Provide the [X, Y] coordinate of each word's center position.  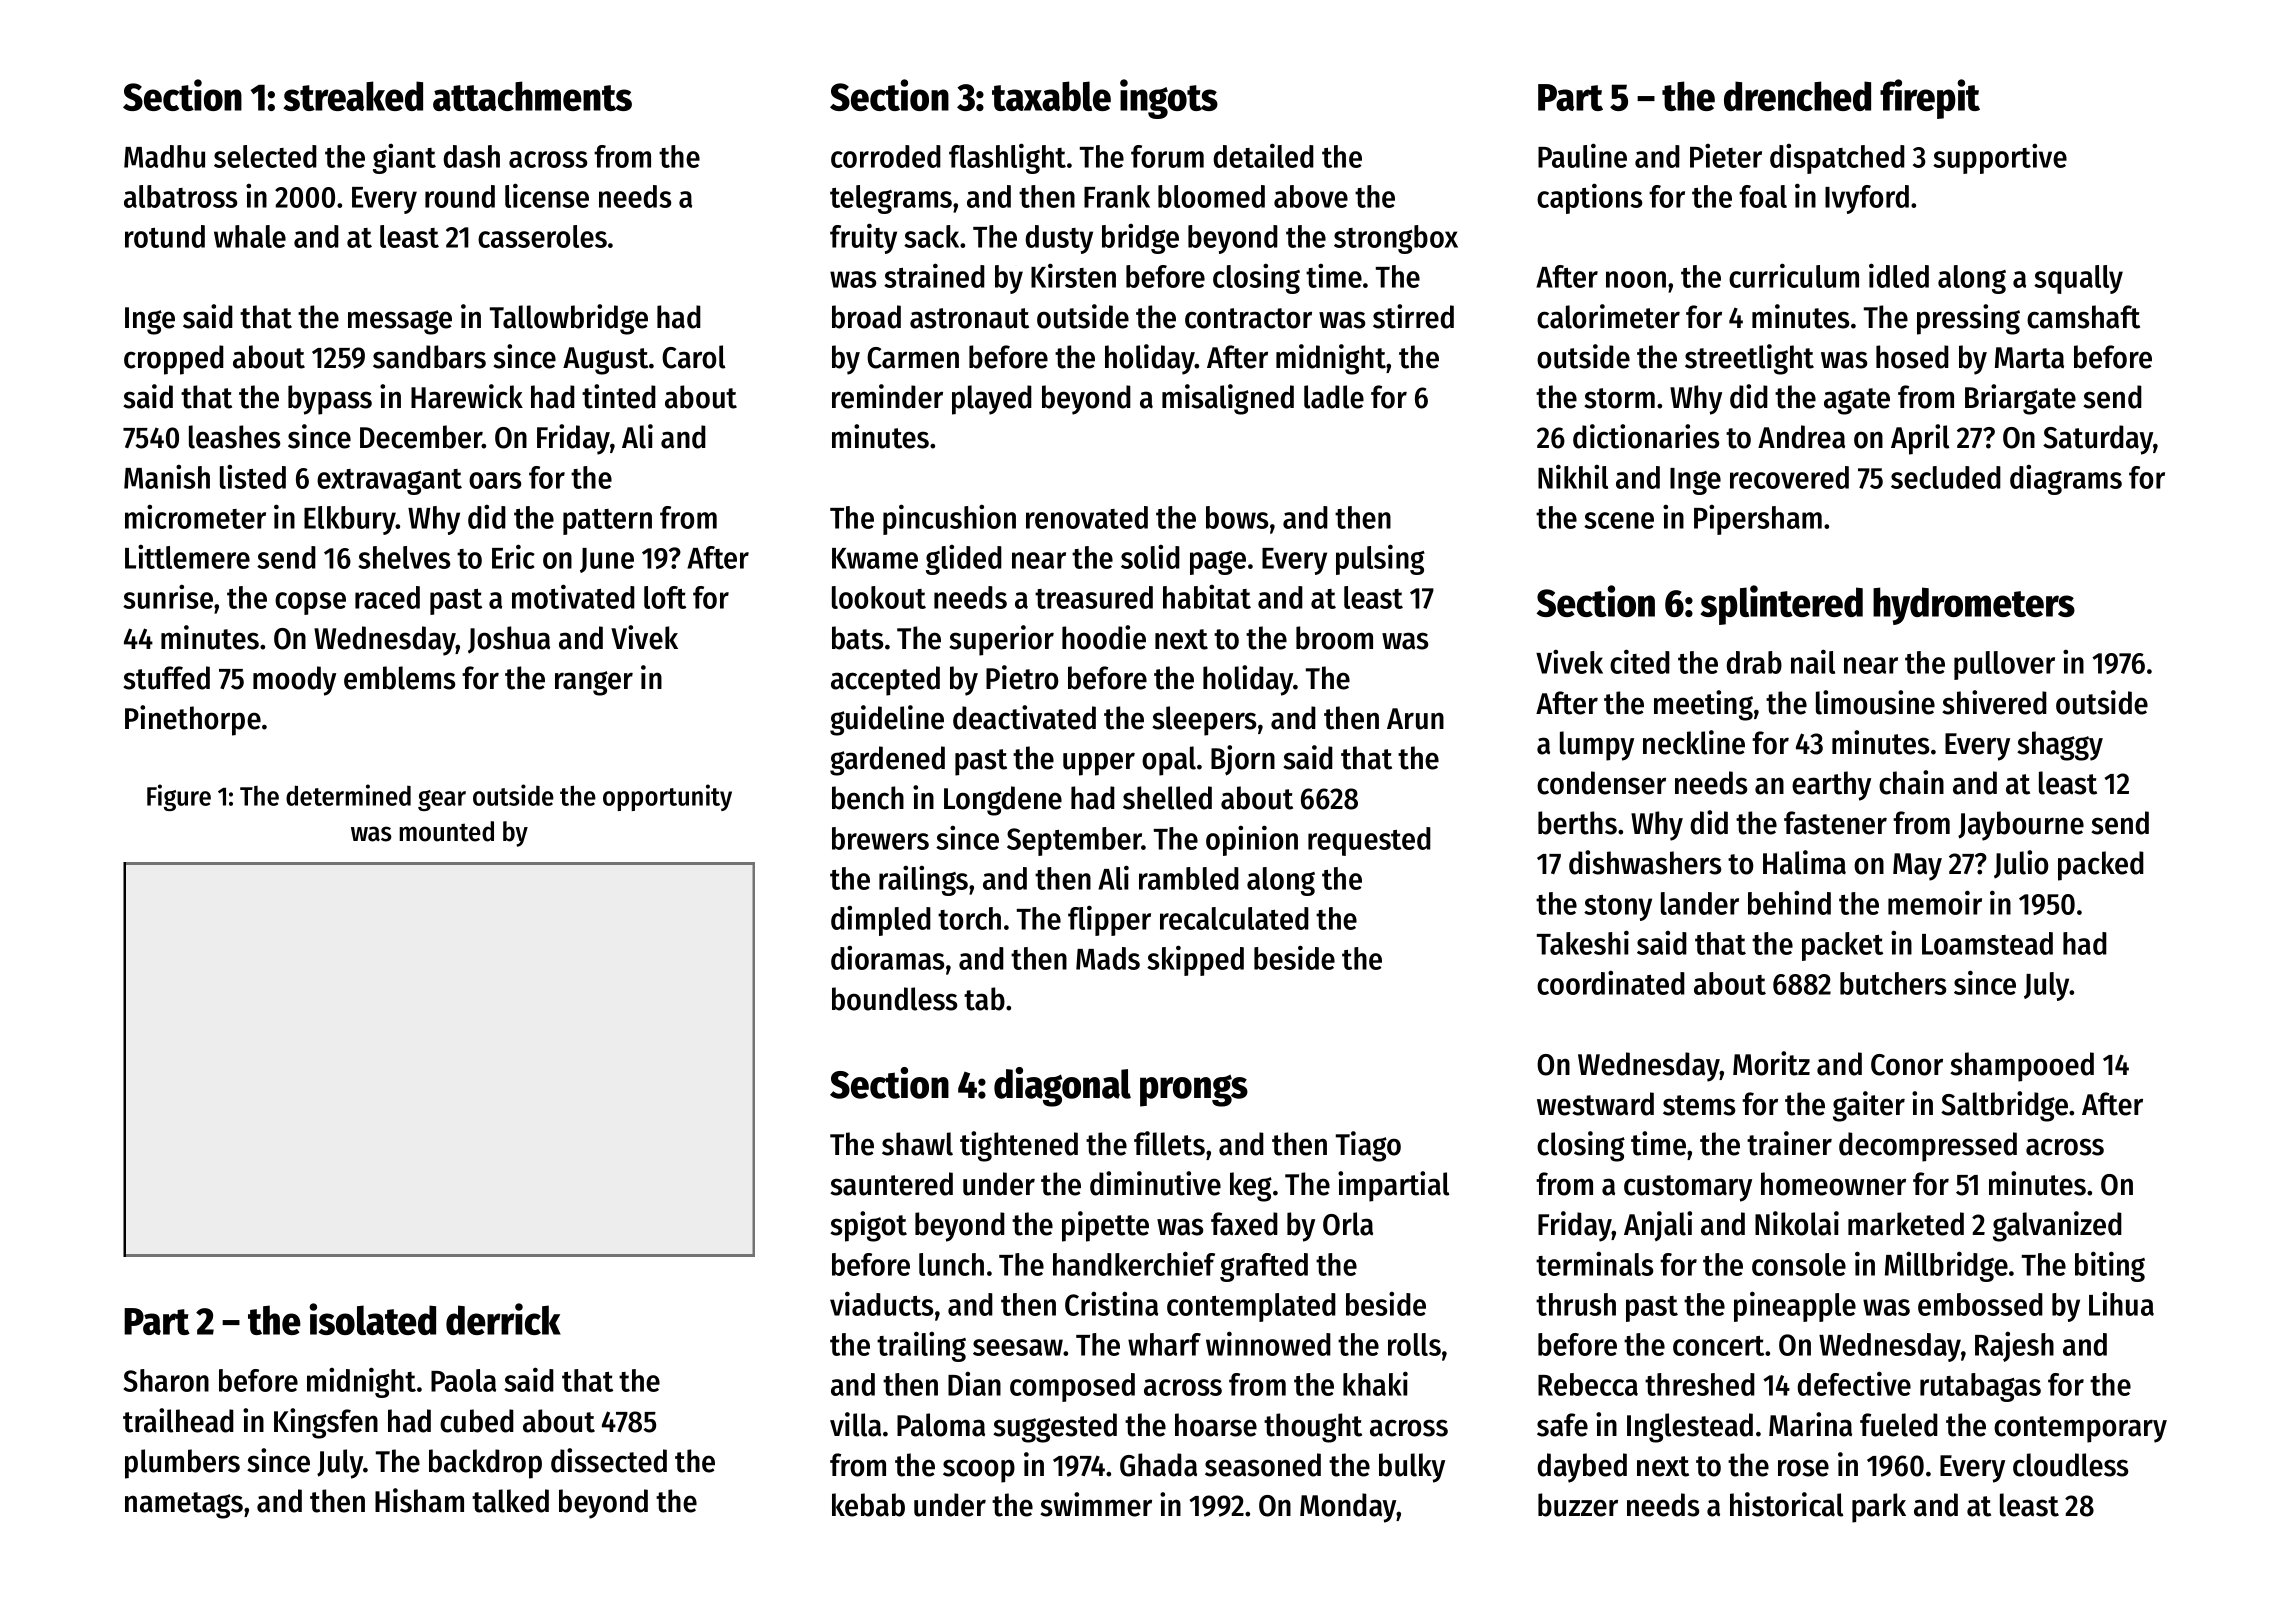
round [460, 196]
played [992, 400]
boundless [895, 999]
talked [510, 1501]
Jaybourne [2021, 826]
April [1920, 439]
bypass [330, 400]
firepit [1930, 99]
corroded [886, 156]
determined [348, 795]
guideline [887, 720]
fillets [1169, 1143]
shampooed [2022, 1067]
